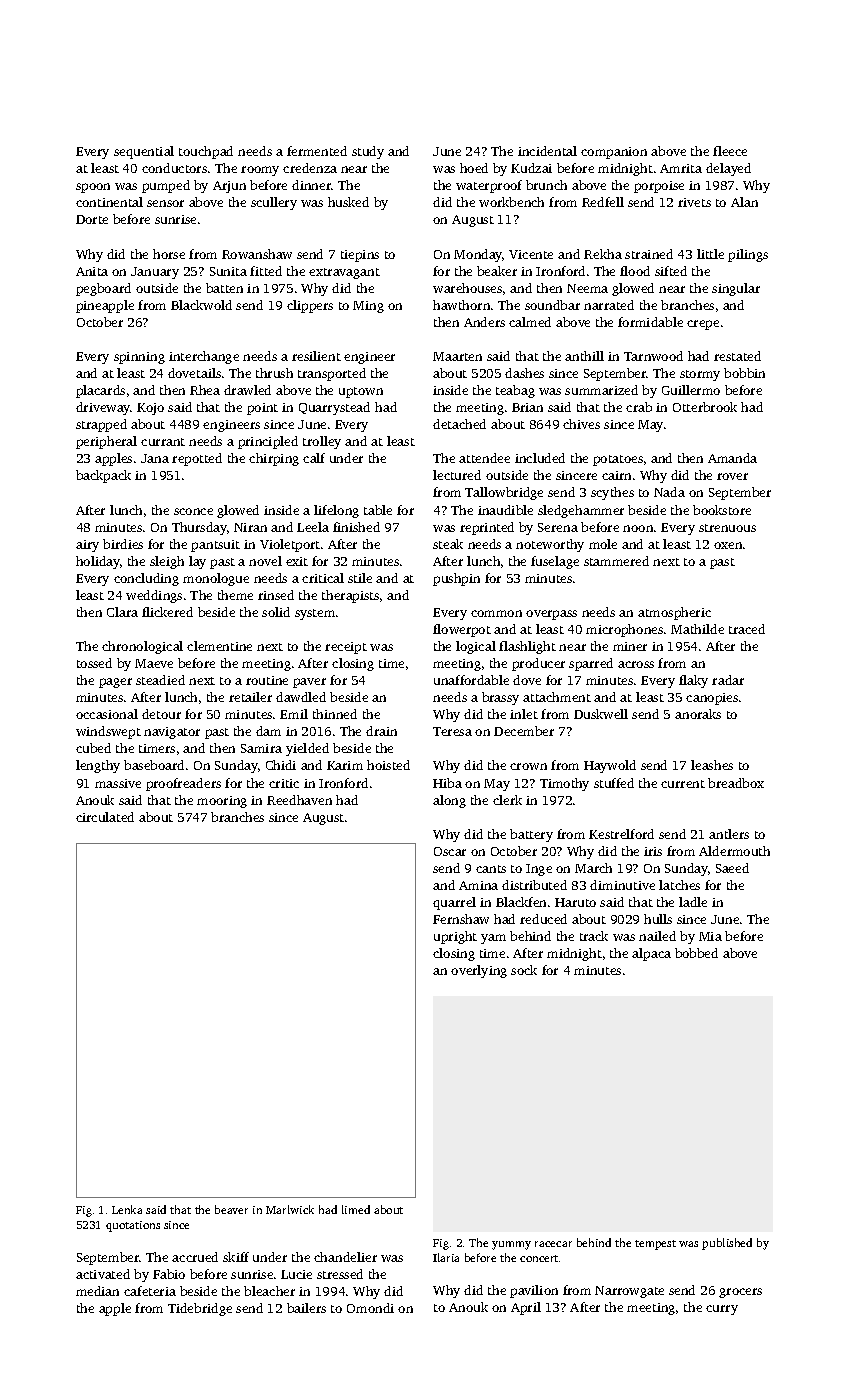  Describe the element at coordinates (614, 153) in the page. I see `companion` at that location.
